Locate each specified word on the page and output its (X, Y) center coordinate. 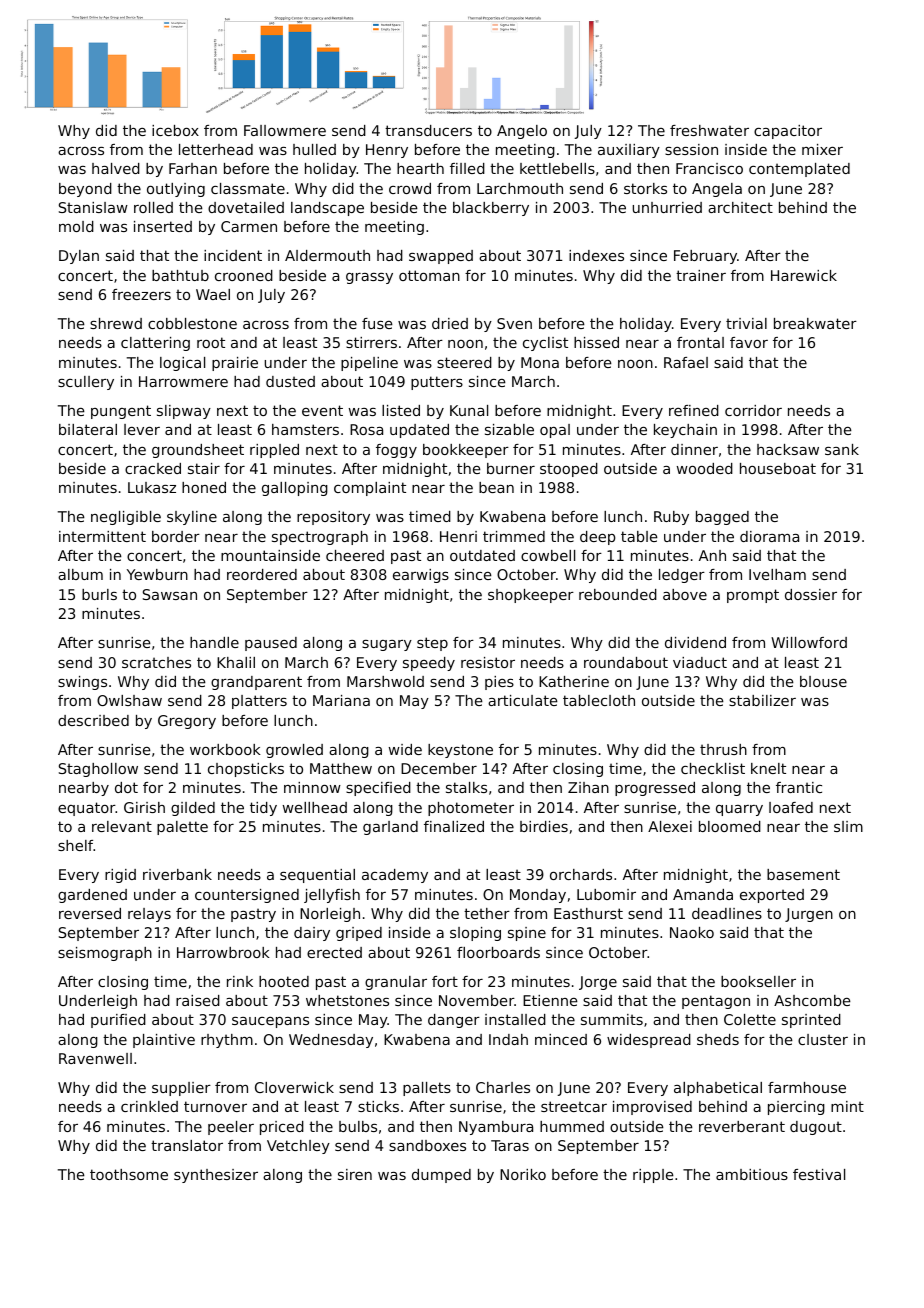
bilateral (88, 429)
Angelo (522, 132)
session (691, 149)
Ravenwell (95, 1058)
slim (848, 826)
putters (437, 383)
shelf (76, 845)
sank (842, 449)
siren (355, 1174)
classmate (248, 188)
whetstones (347, 1000)
